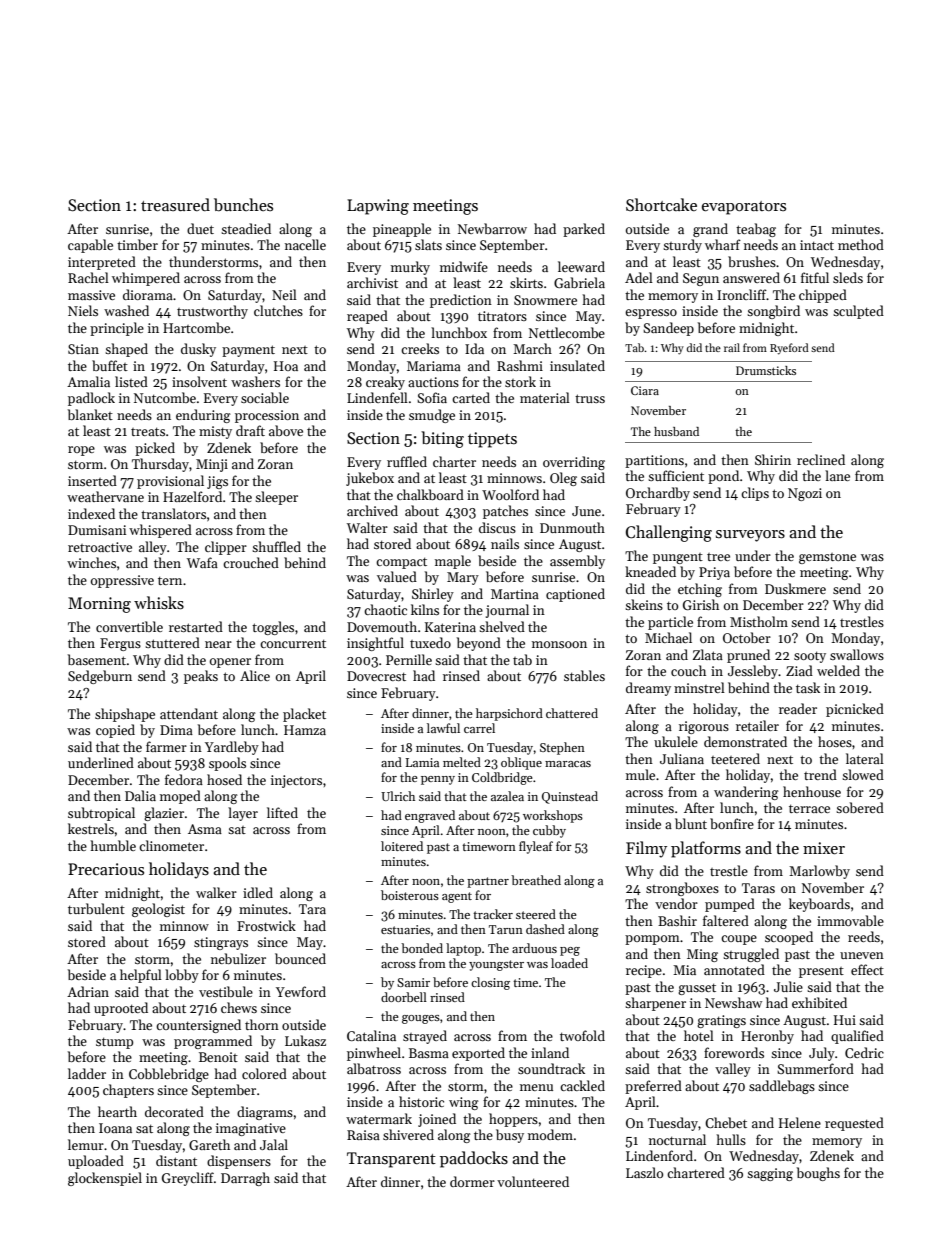 This document has height=1233, width=952. What do you see at coordinates (243, 204) in the document?
I see `bunches` at bounding box center [243, 204].
